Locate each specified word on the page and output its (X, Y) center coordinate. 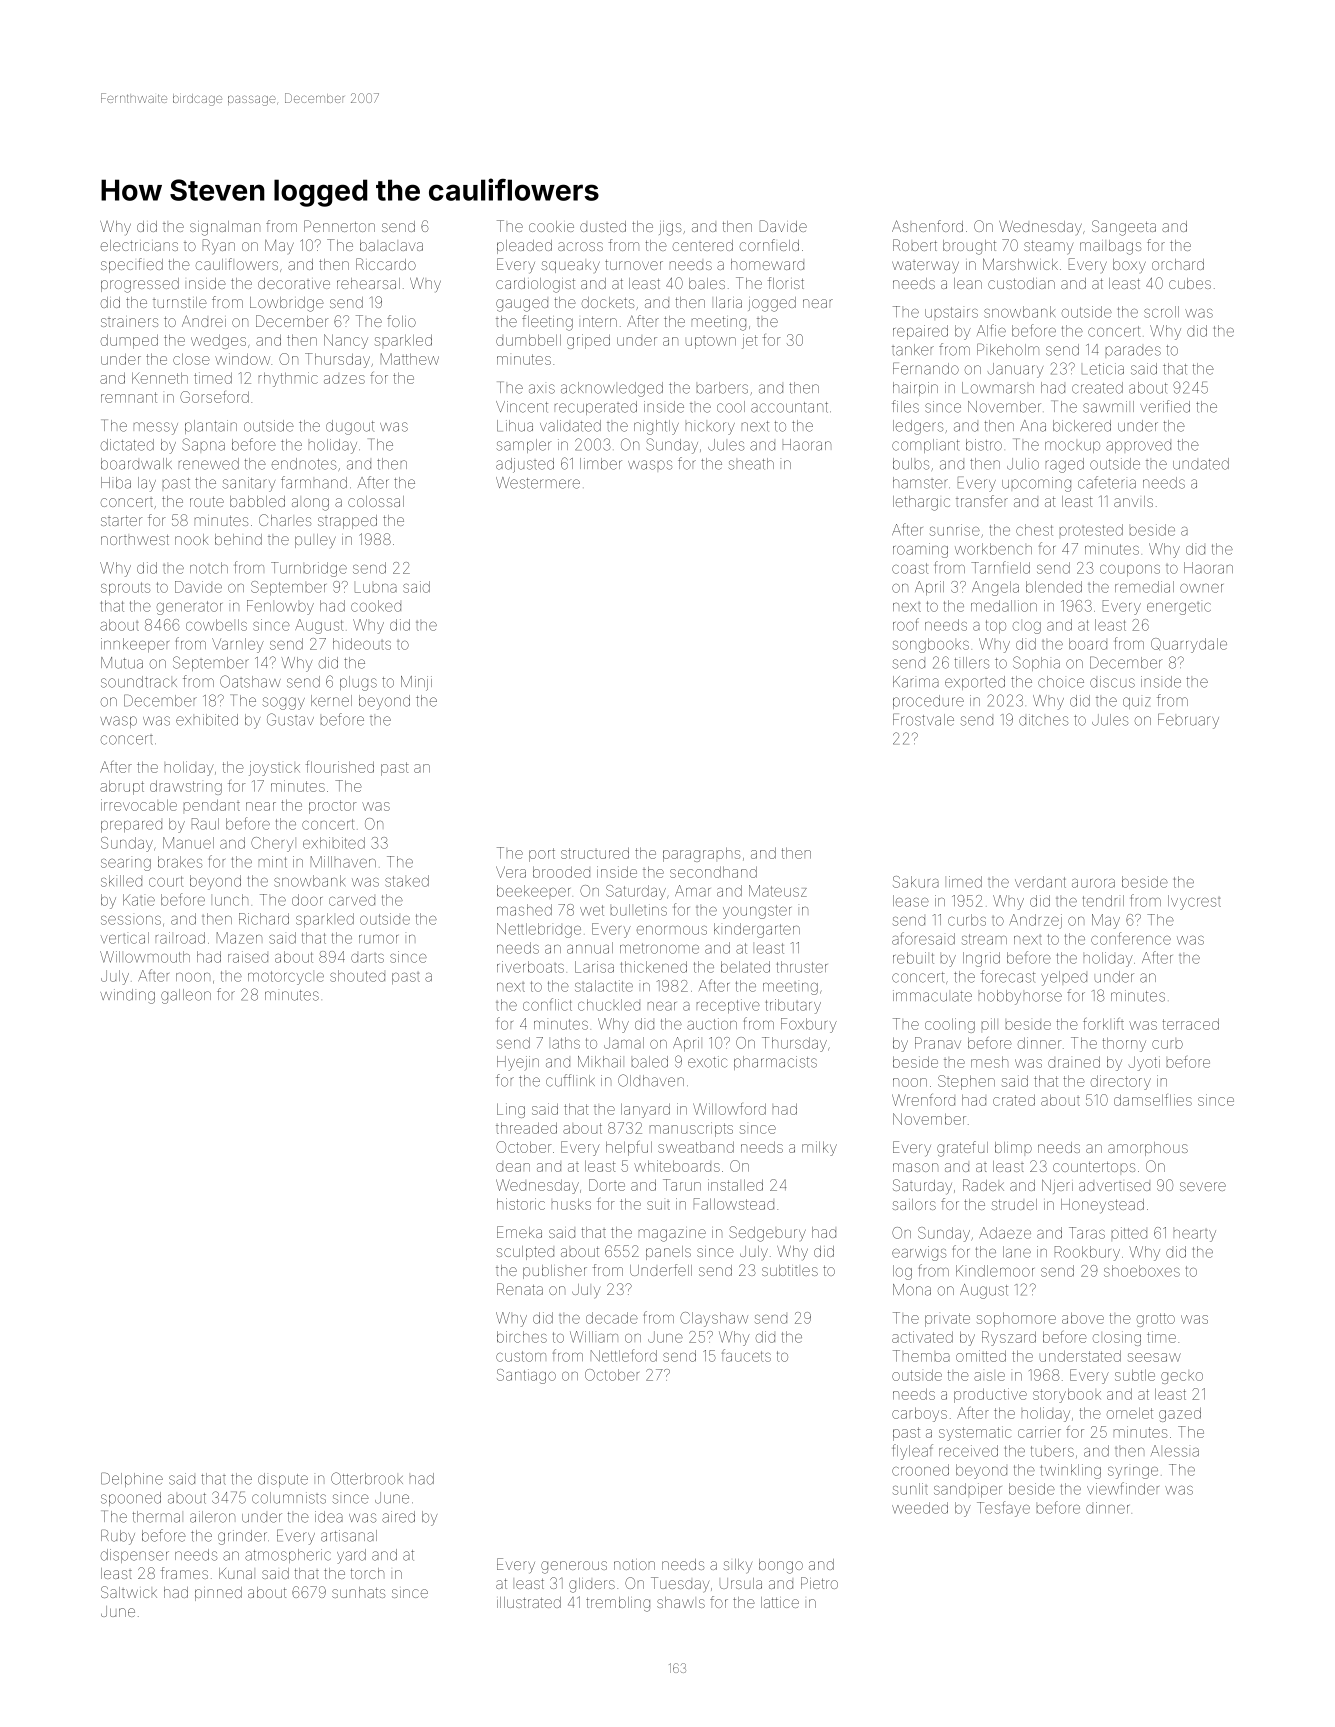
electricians (139, 245)
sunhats (358, 1592)
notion (634, 1565)
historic (521, 1204)
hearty (1195, 1235)
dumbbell (528, 340)
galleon (186, 996)
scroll (1161, 312)
